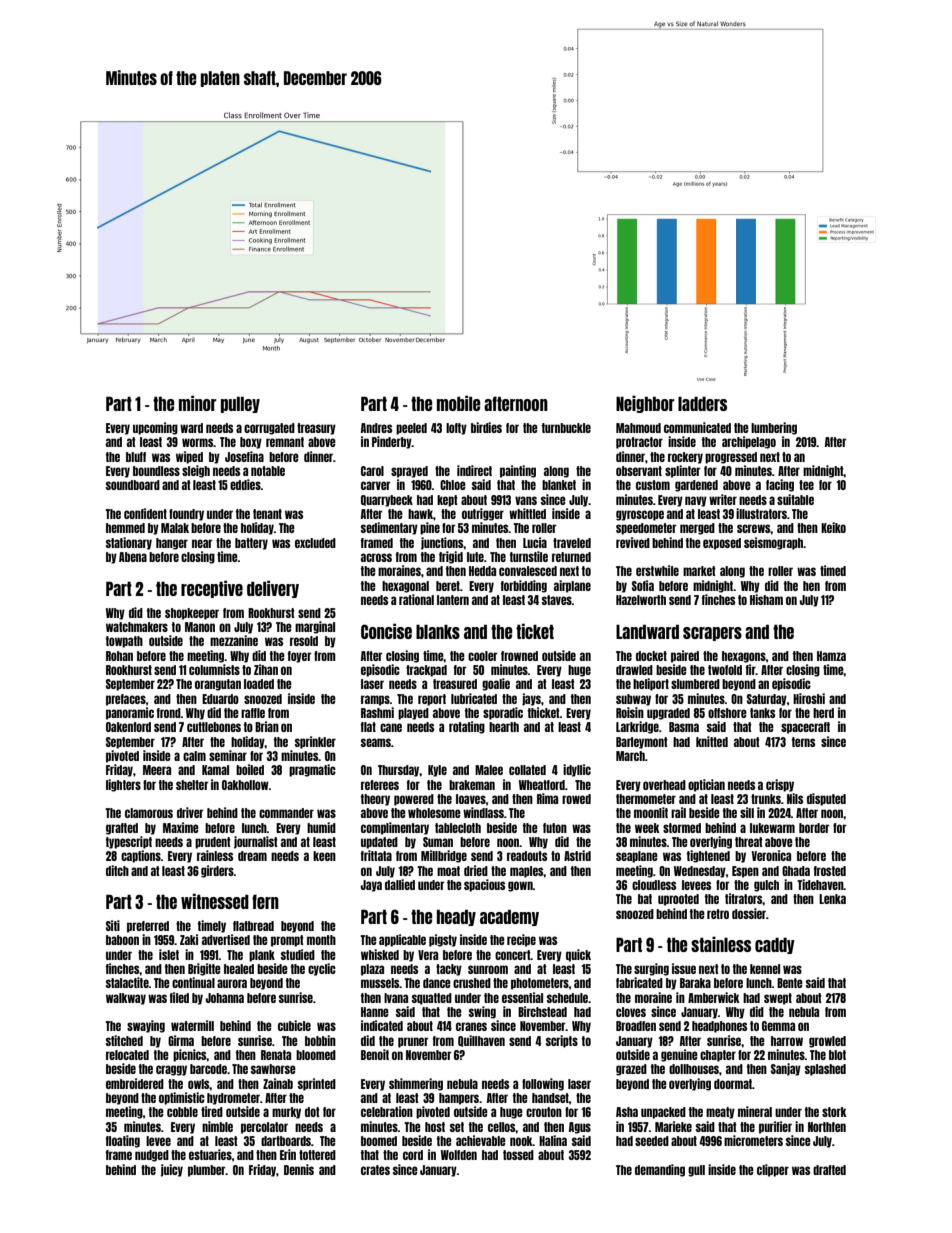  Describe the element at coordinates (806, 485) in the screenshot. I see `tee` at that location.
